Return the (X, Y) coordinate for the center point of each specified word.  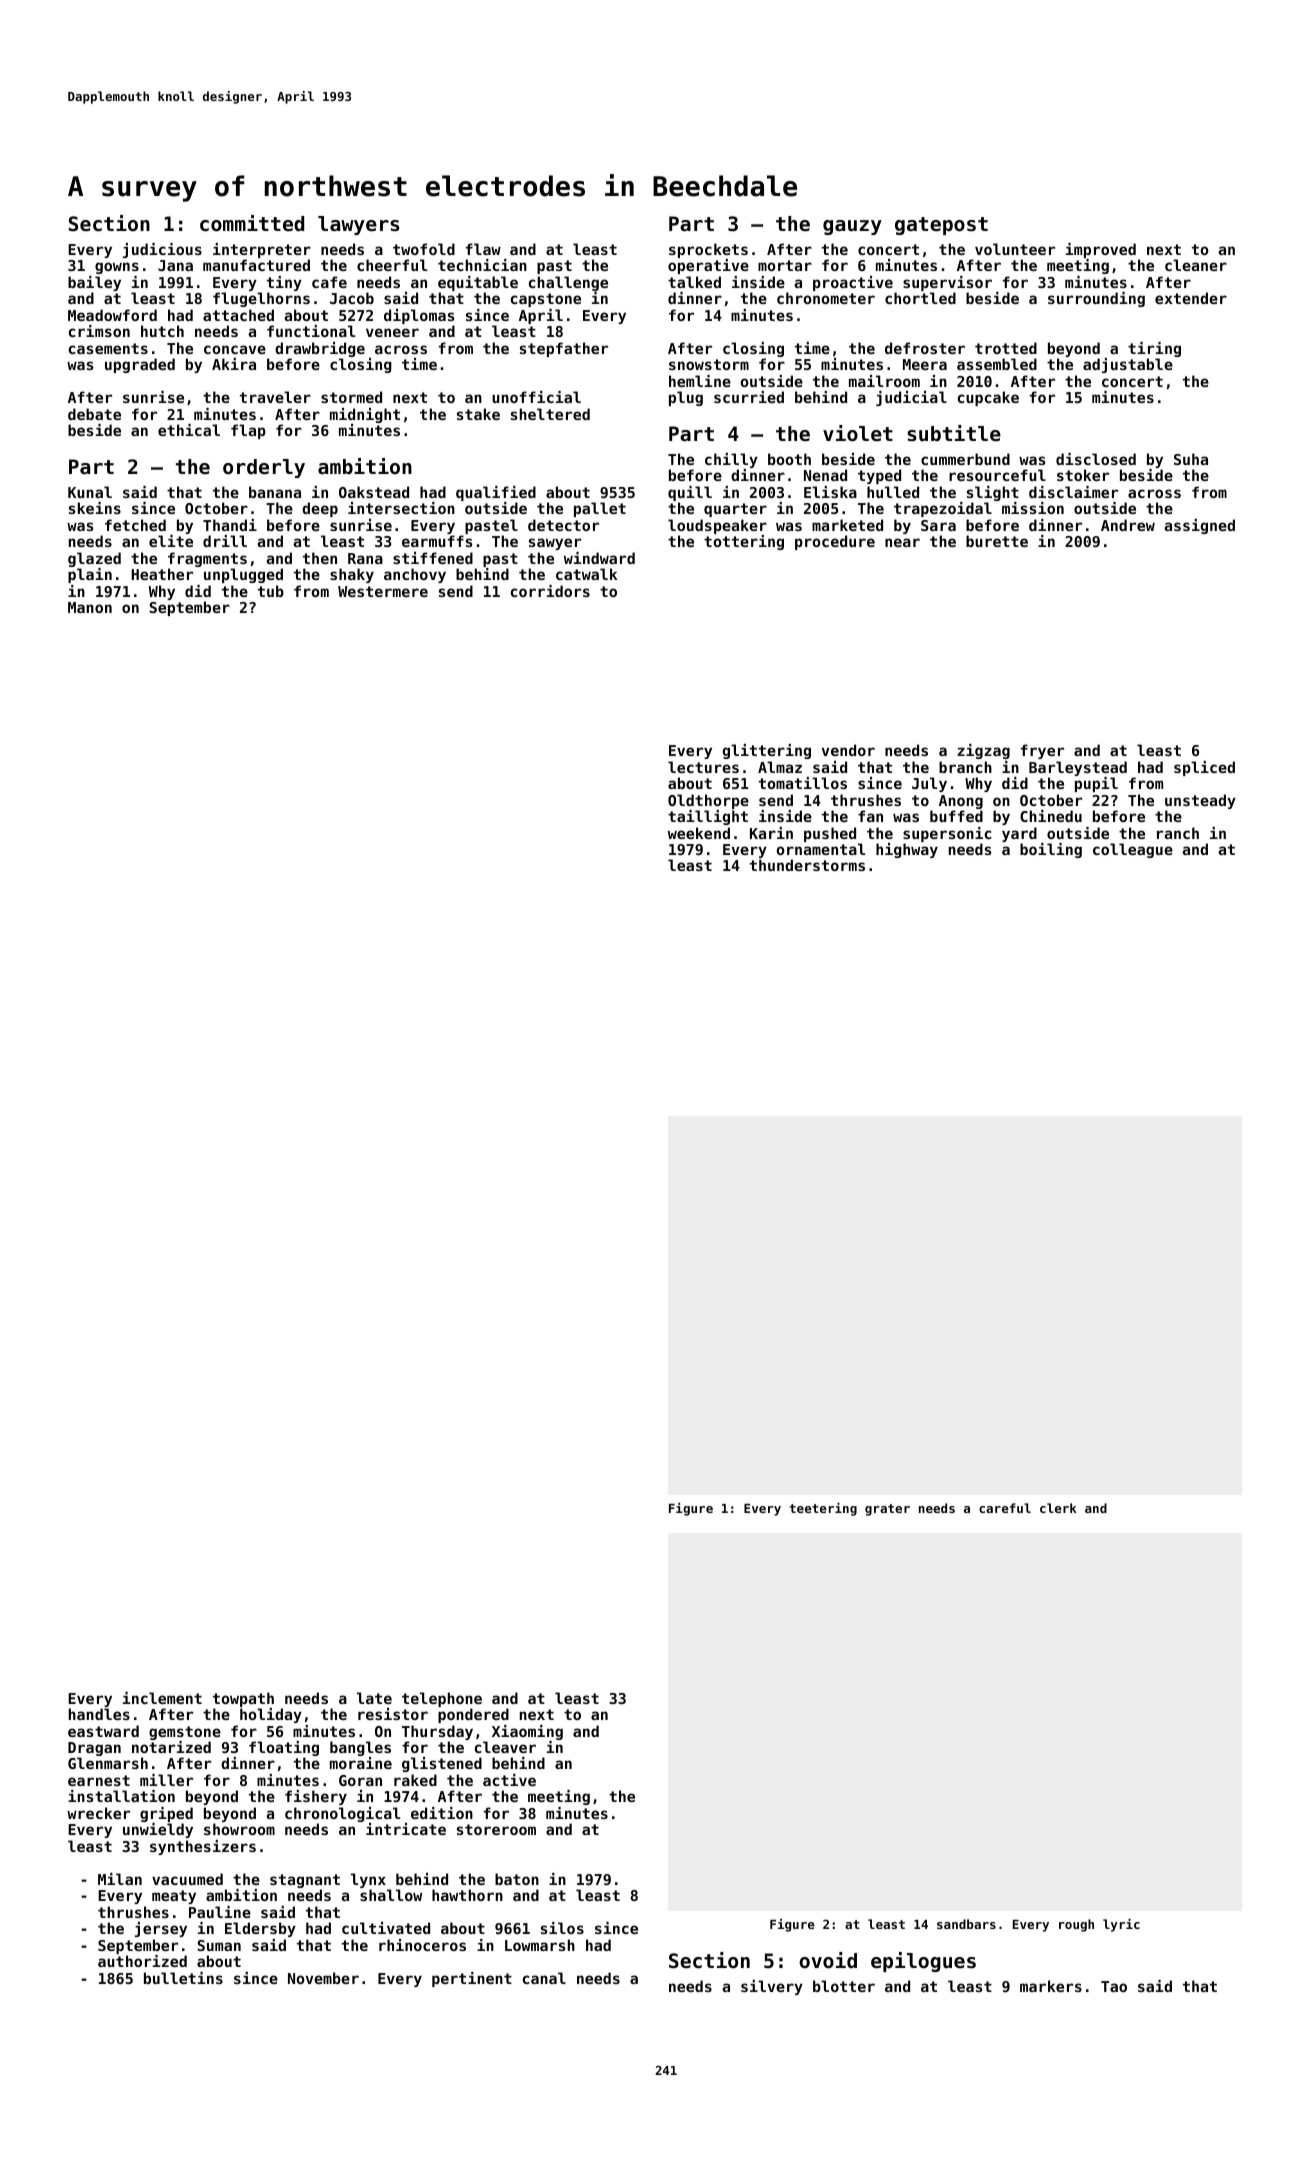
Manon (90, 607)
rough (1076, 1925)
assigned (1199, 526)
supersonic (947, 834)
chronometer (826, 298)
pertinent (472, 1979)
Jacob (352, 298)
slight (993, 493)
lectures (703, 767)
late (374, 1698)
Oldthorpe (708, 801)
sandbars (966, 1924)
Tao (1114, 1986)
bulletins (183, 1978)
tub (271, 591)
